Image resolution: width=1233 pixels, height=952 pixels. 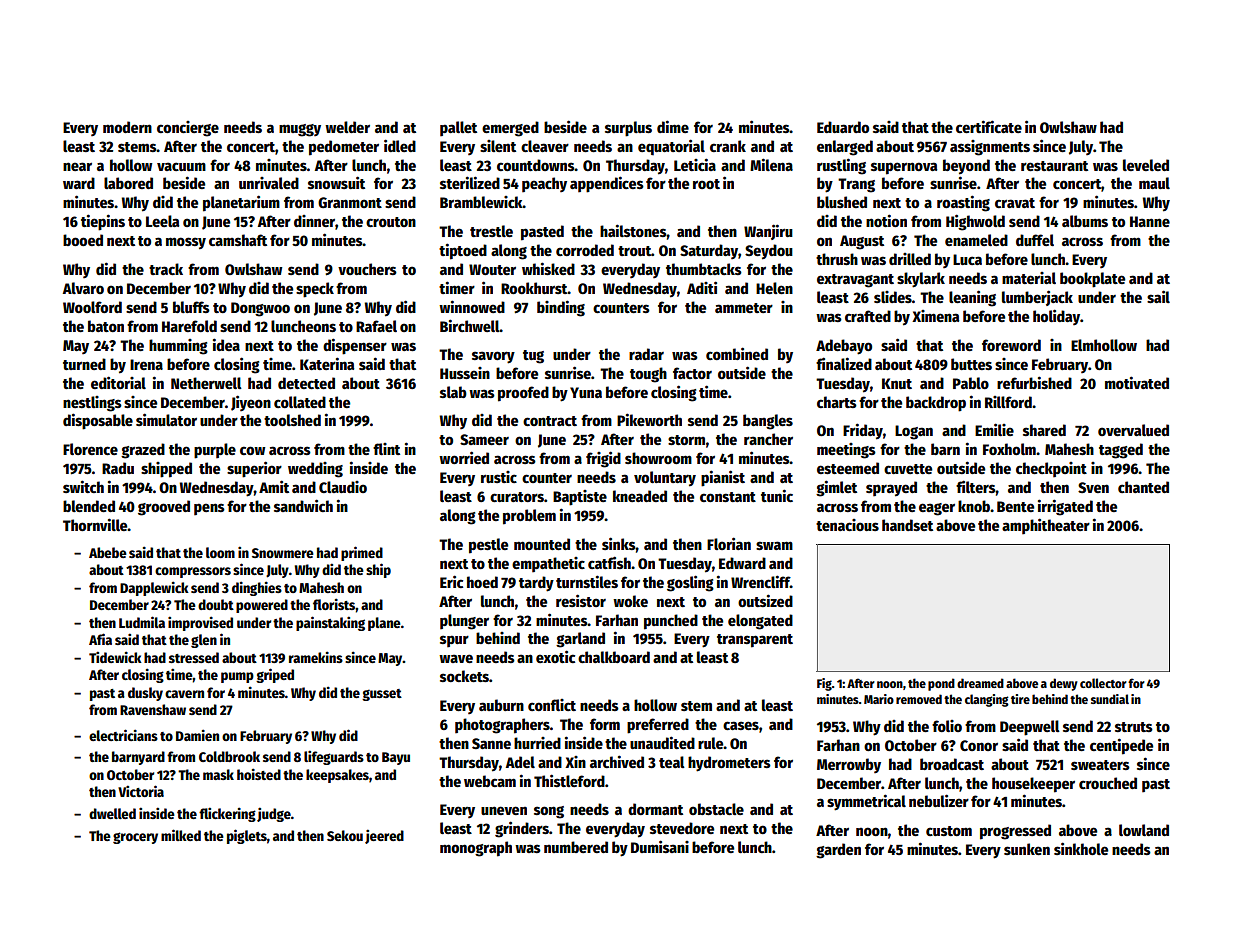 What do you see at coordinates (935, 316) in the screenshot?
I see `Ximena` at bounding box center [935, 316].
